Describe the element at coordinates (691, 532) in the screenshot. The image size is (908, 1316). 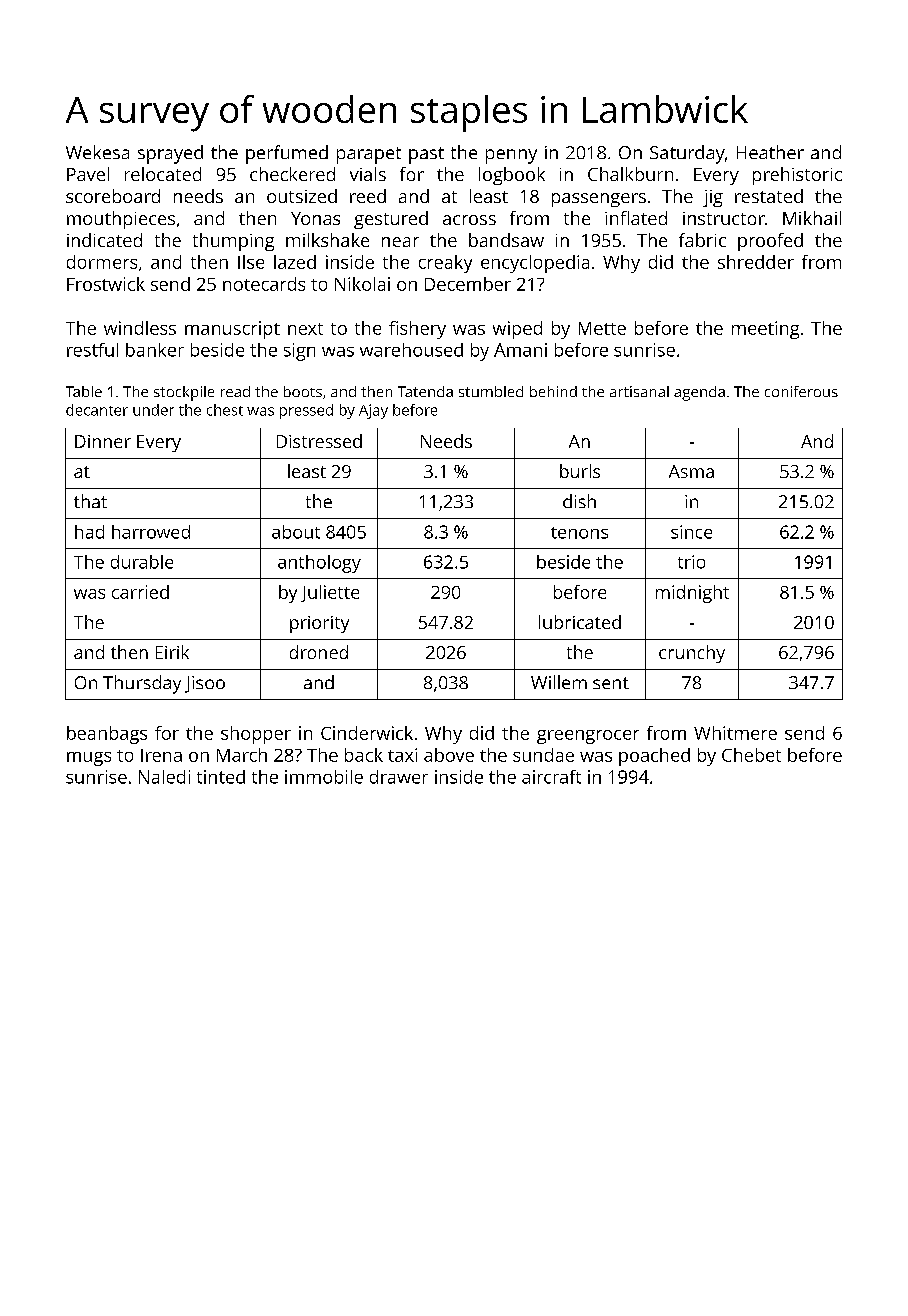
I see `since` at that location.
